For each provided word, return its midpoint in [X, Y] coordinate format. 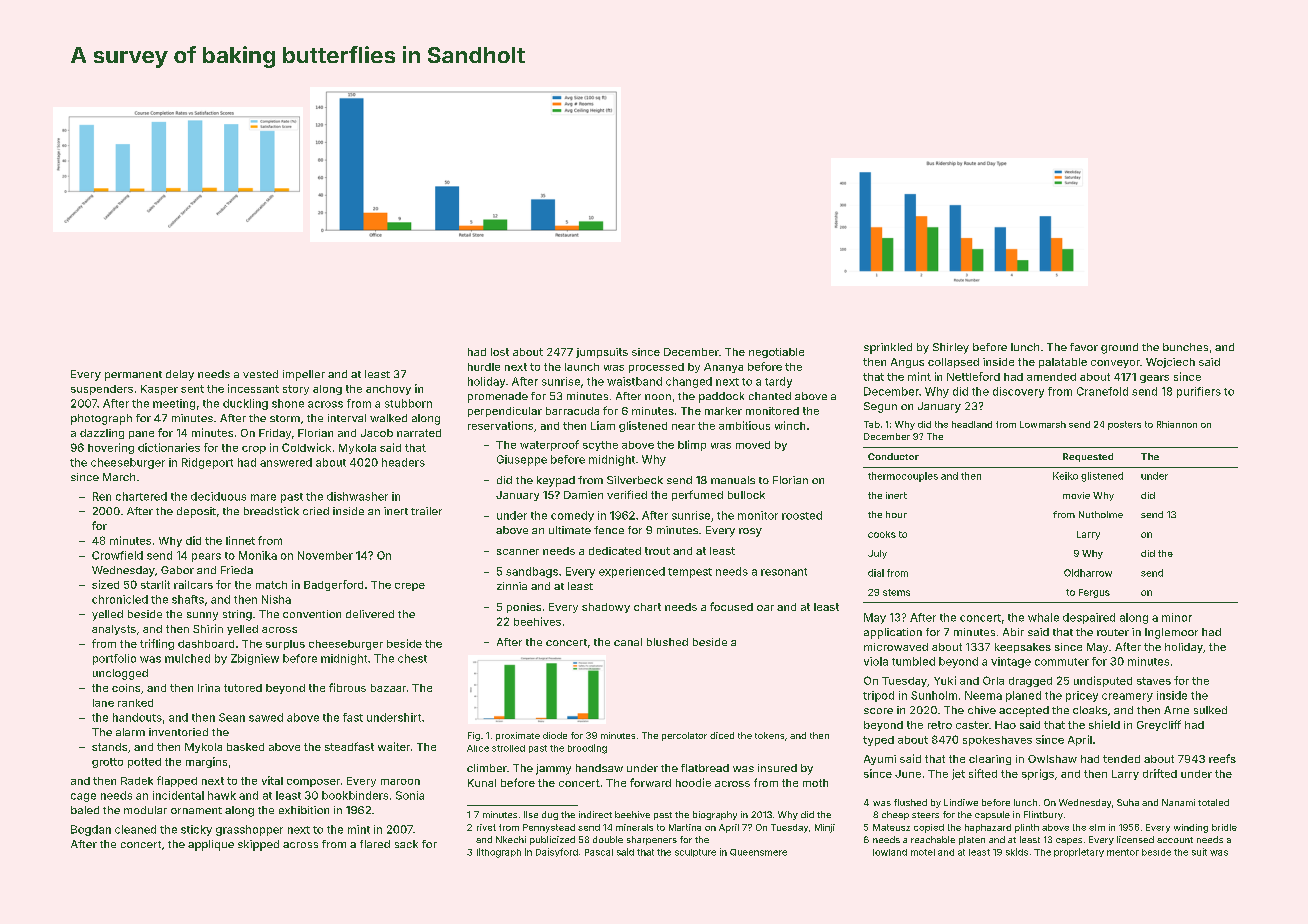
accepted [1024, 711]
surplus [285, 645]
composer [313, 783]
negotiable [776, 353]
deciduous [218, 496]
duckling [245, 404]
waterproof [549, 445]
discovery [1018, 392]
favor [1084, 347]
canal [628, 642]
